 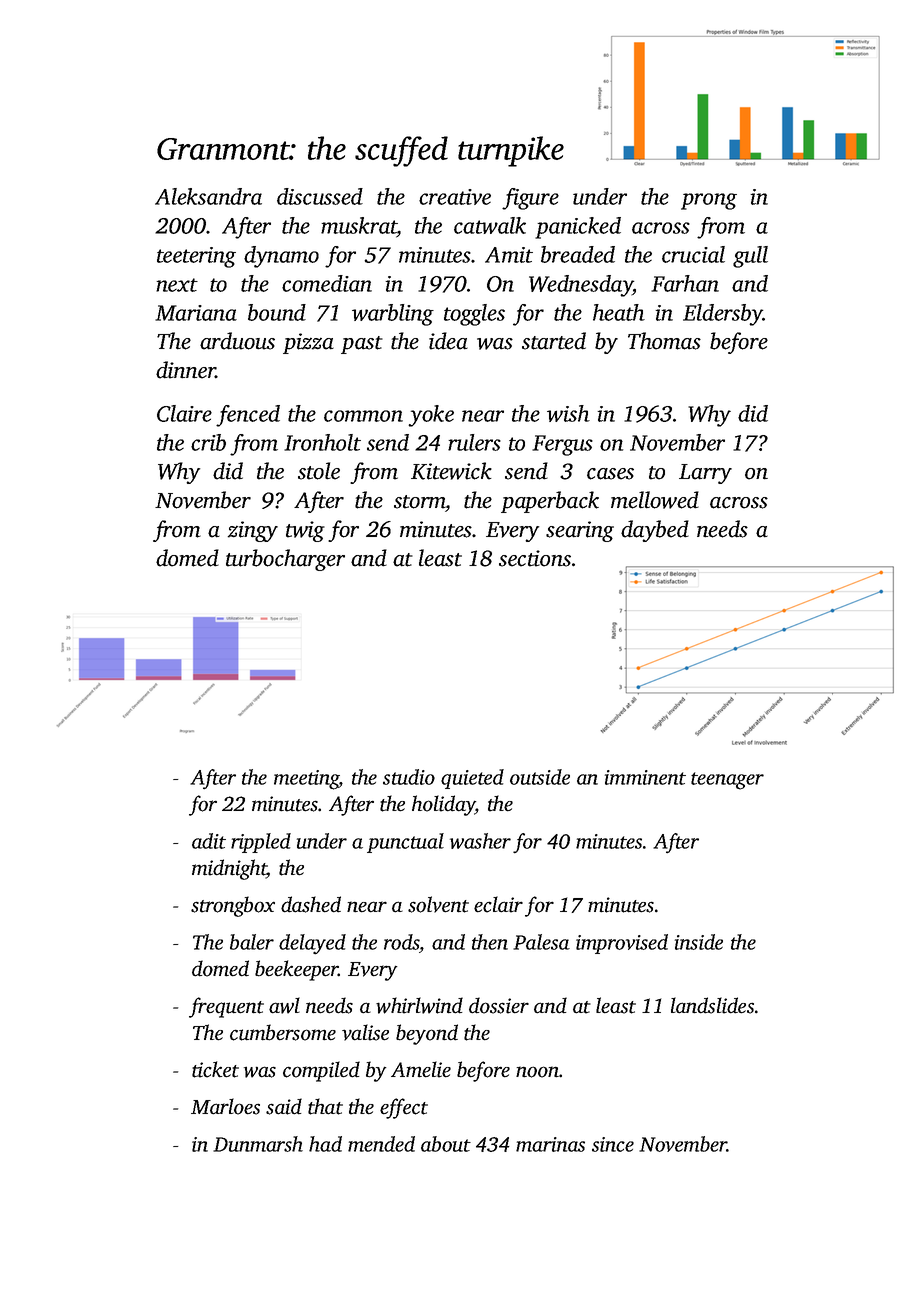 What do you see at coordinates (446, 1144) in the document?
I see `about` at bounding box center [446, 1144].
